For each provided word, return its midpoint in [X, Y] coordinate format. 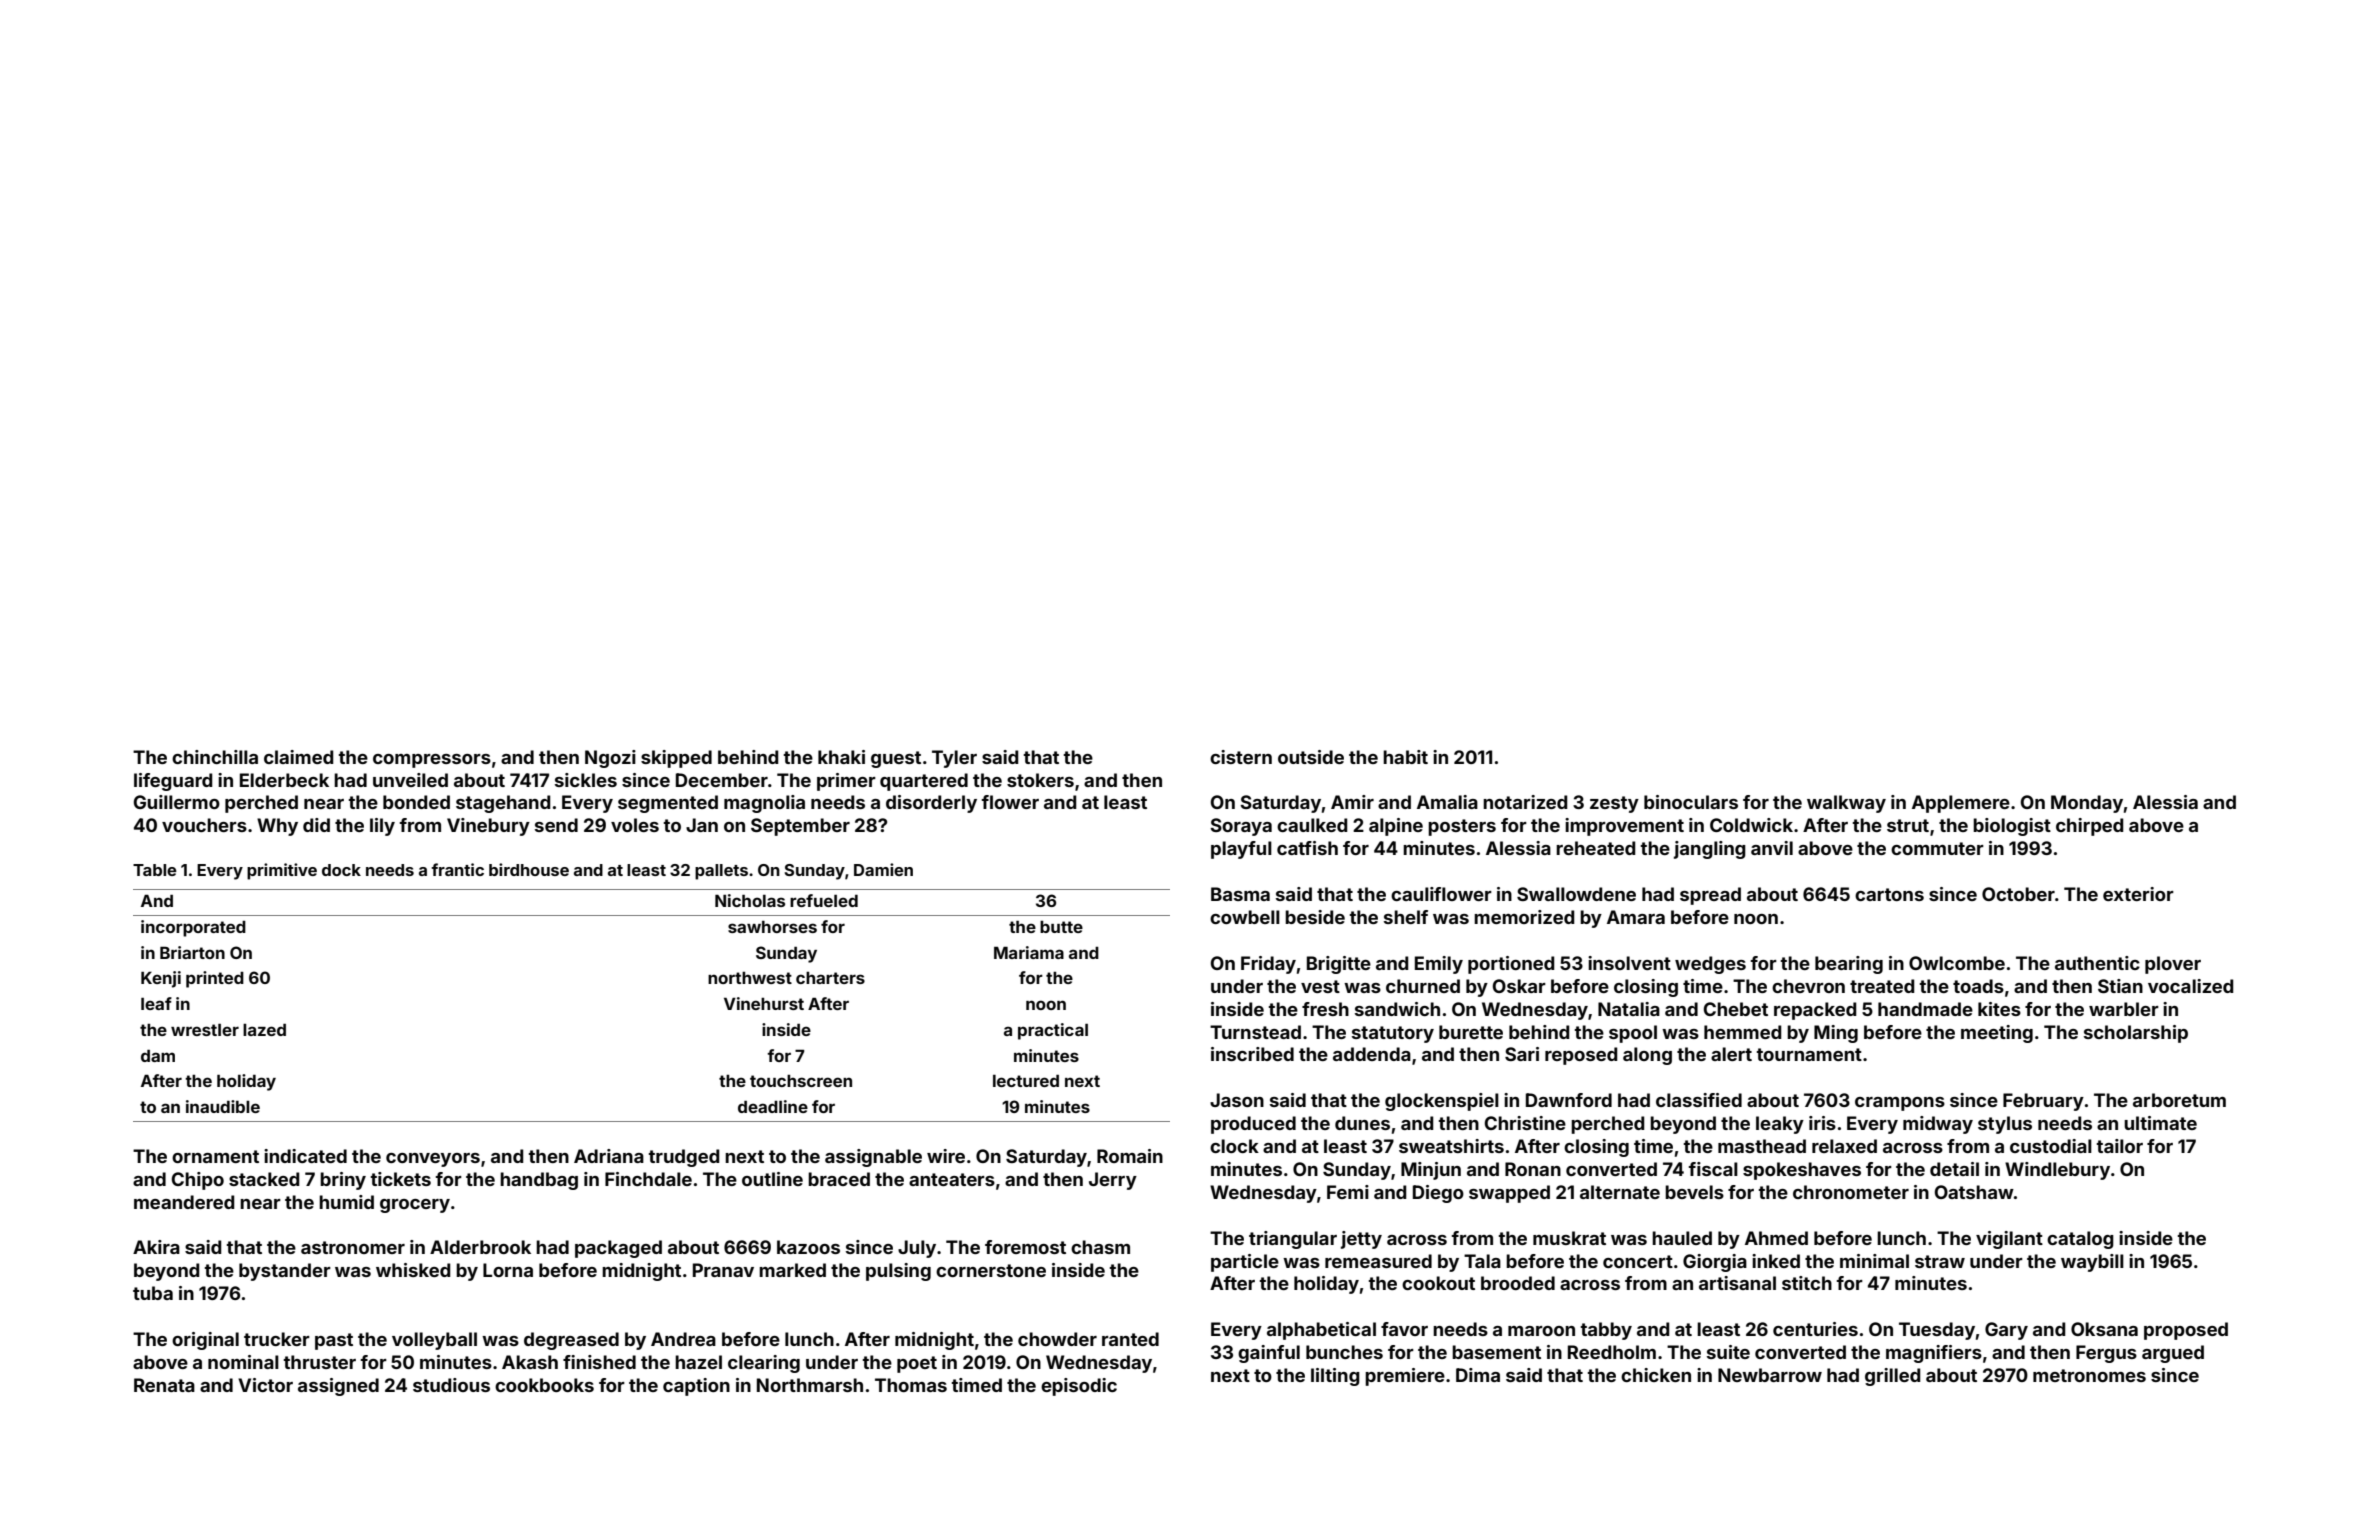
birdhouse [529, 869]
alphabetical [1321, 1331]
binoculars [1691, 802]
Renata [164, 1385]
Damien [883, 869]
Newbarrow [1770, 1375]
